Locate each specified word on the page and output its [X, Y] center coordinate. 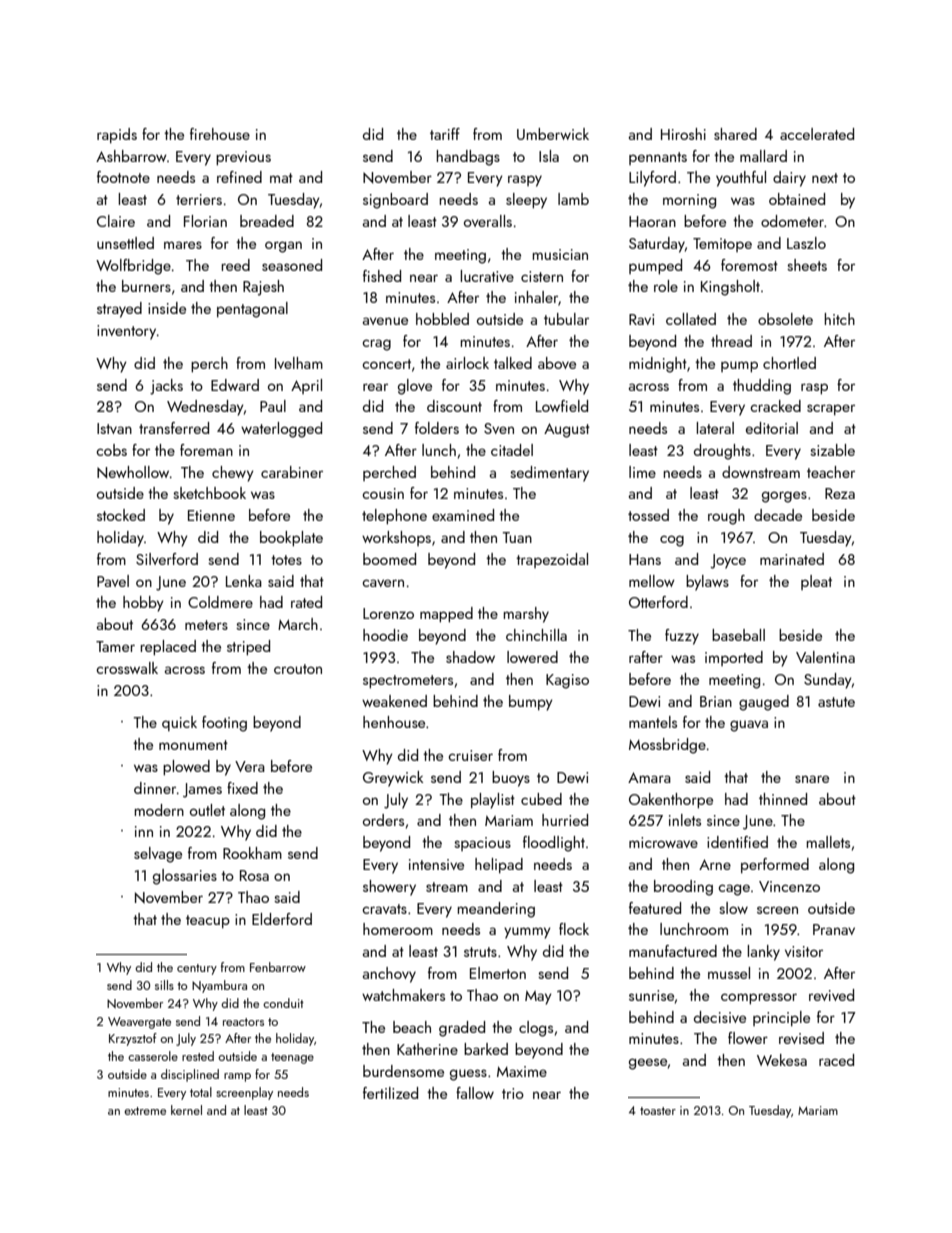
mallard [763, 156]
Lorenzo [388, 613]
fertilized [390, 1093]
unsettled [125, 243]
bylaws [707, 583]
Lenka [244, 581]
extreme [145, 1111]
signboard [395, 201]
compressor [759, 999]
